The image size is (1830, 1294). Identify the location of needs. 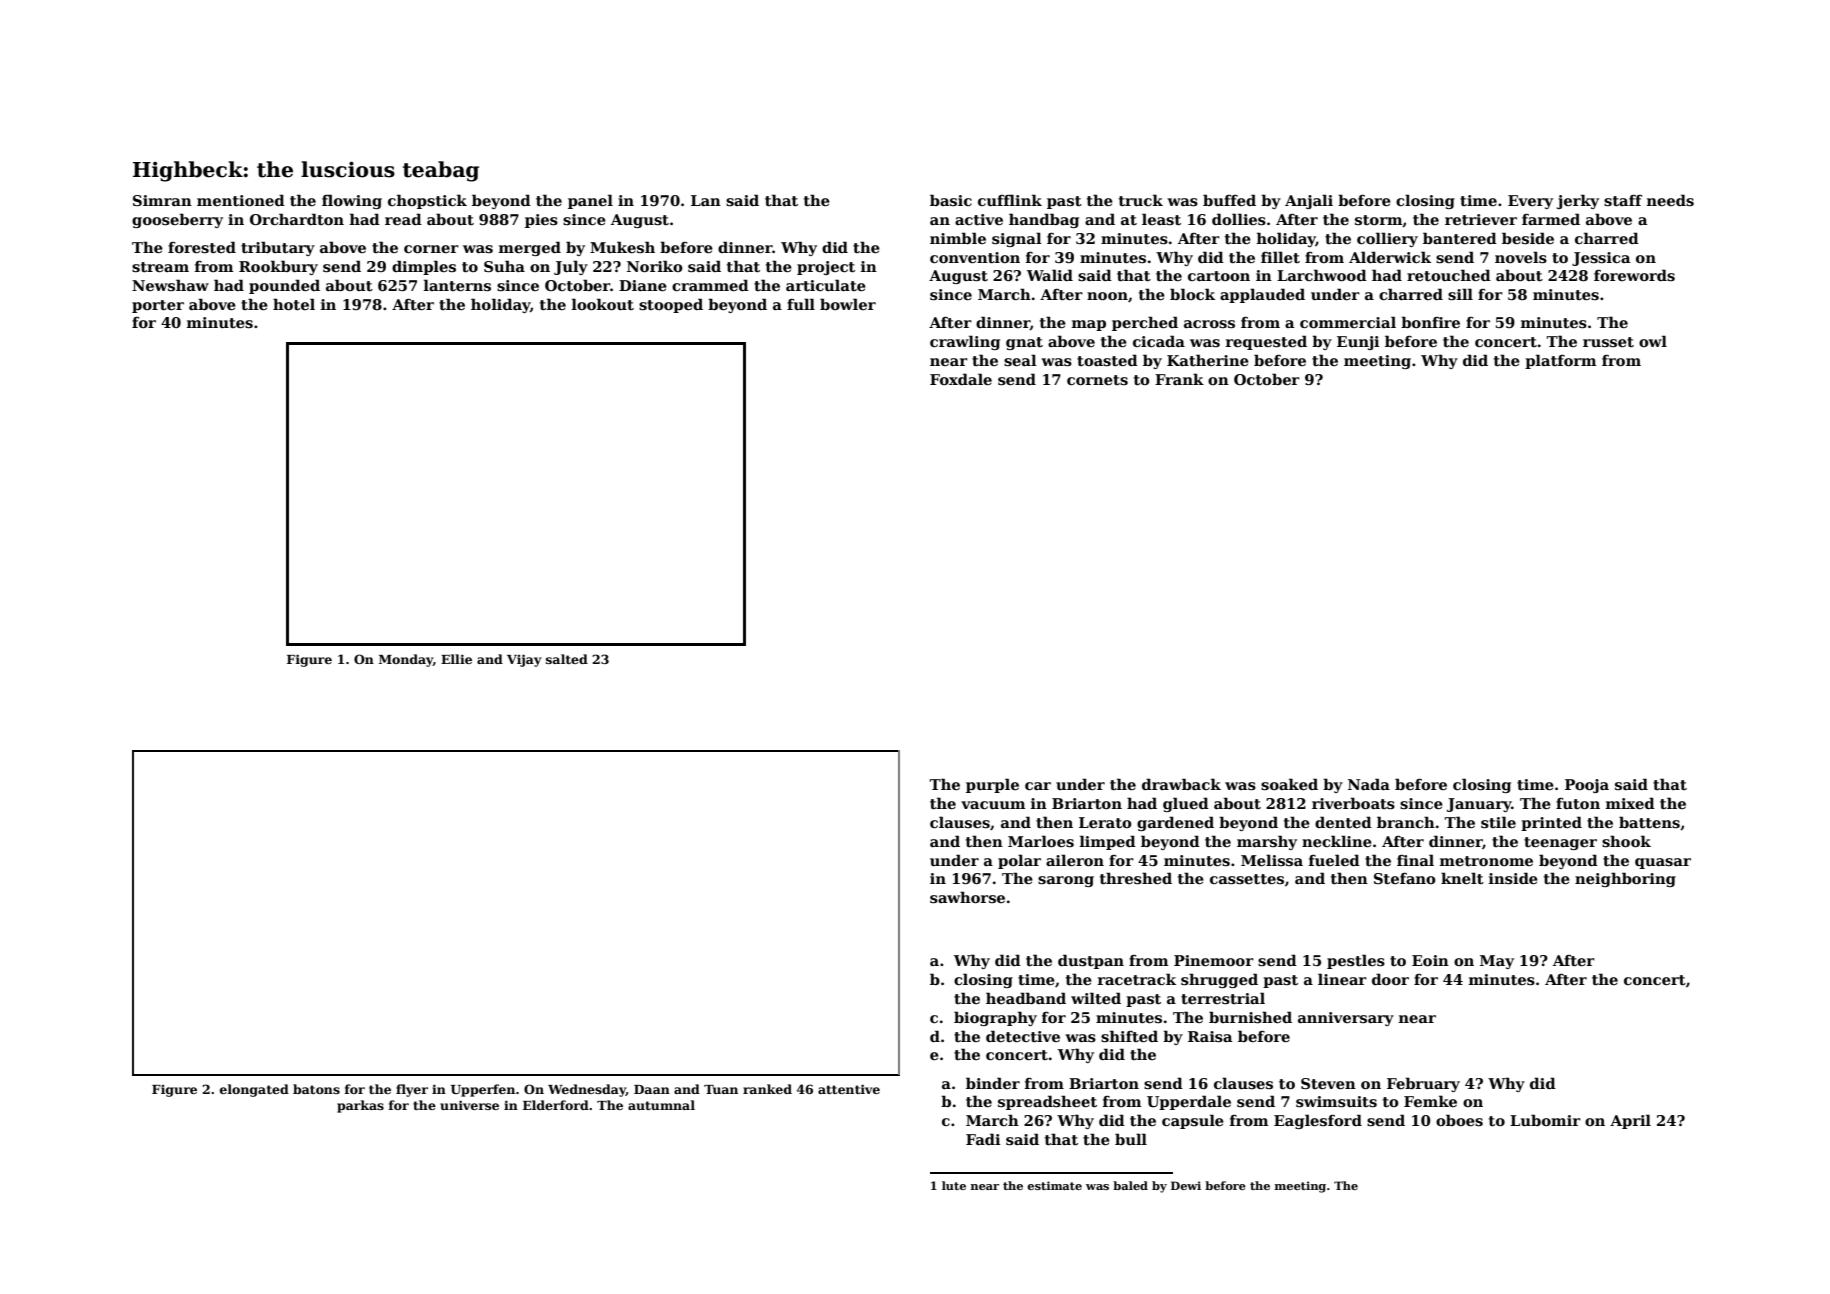
(1670, 200).
